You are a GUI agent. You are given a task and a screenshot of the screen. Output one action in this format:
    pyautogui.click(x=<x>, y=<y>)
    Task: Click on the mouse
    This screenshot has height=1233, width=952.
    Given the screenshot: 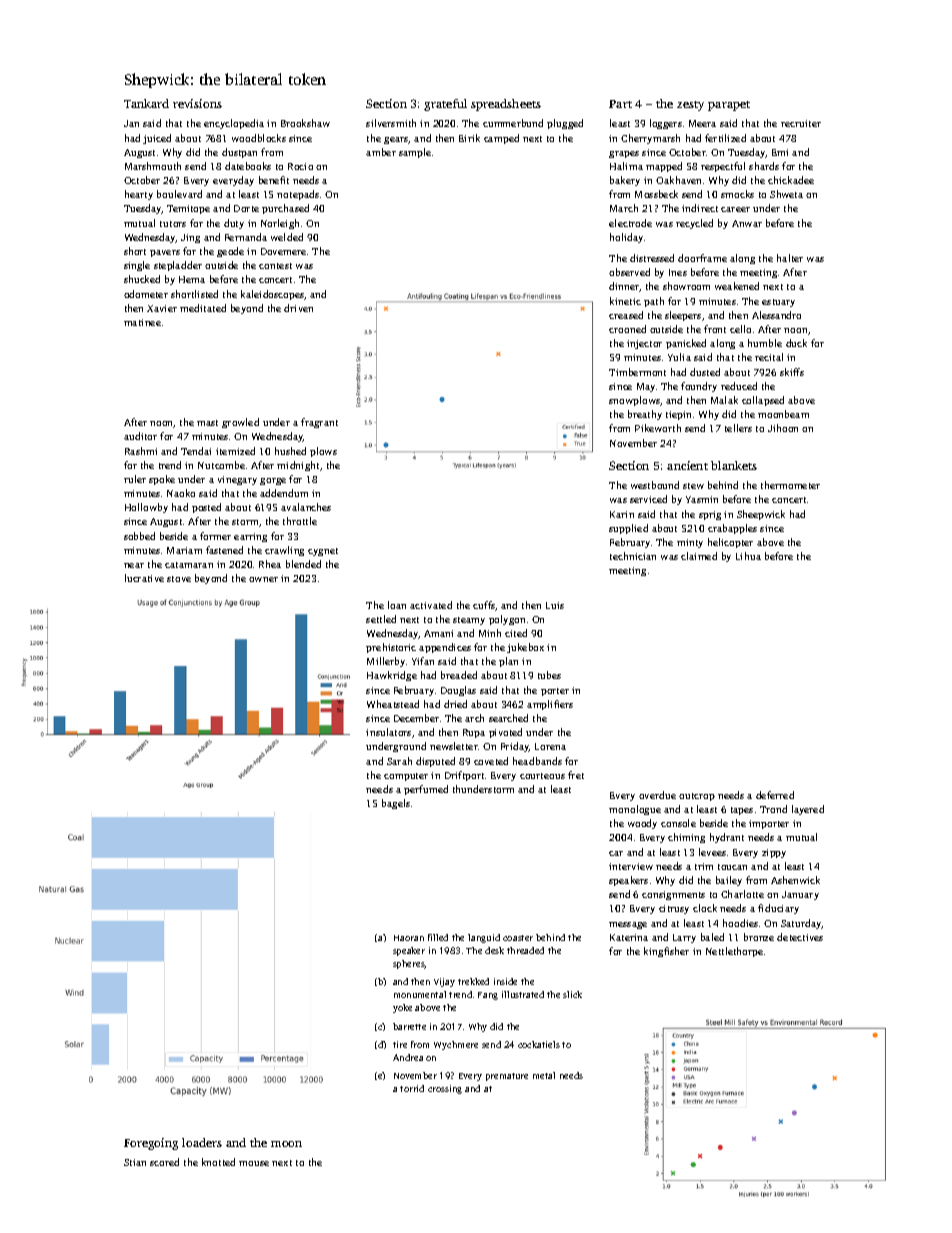 What is the action you would take?
    pyautogui.click(x=254, y=1163)
